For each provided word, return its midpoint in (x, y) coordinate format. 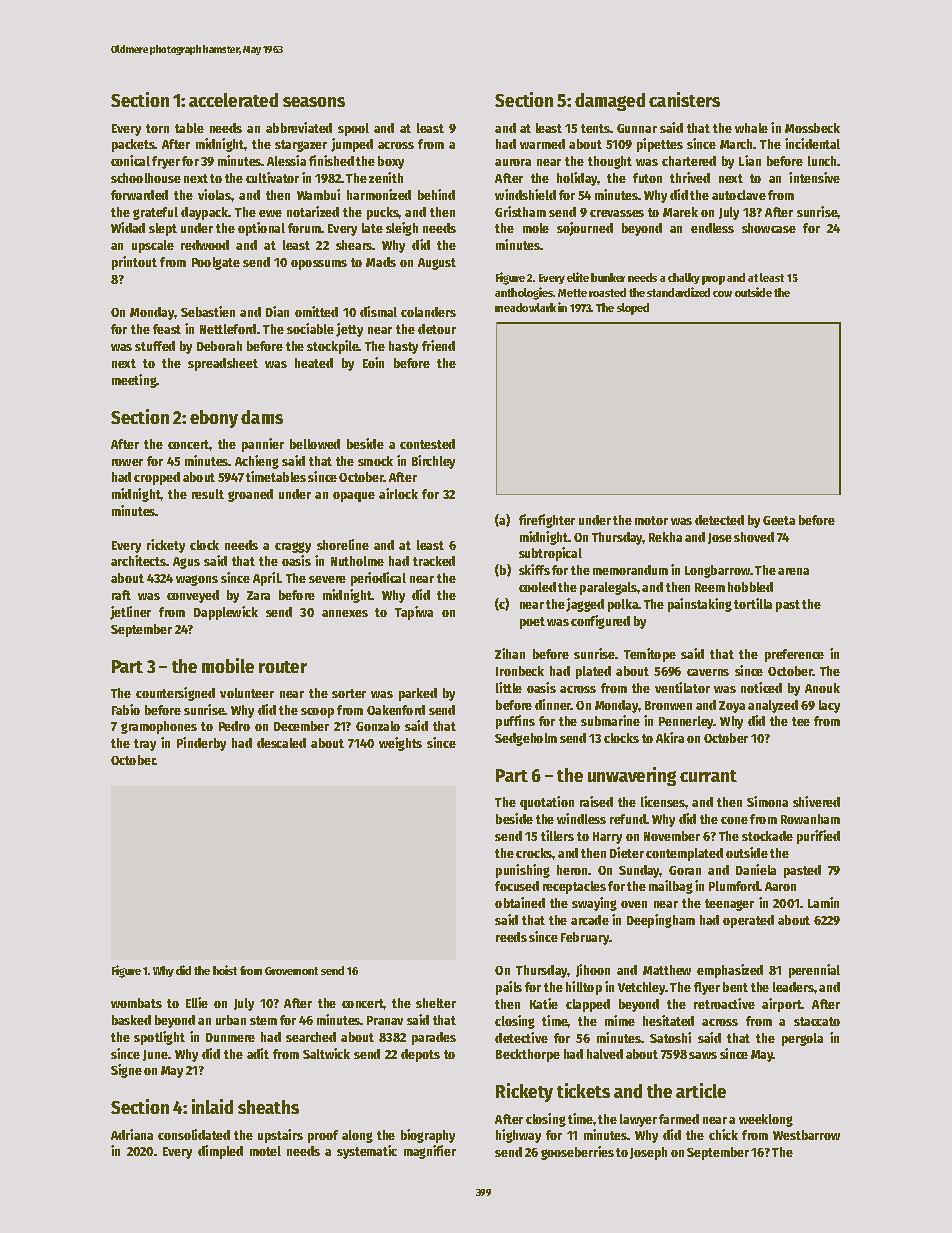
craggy (293, 547)
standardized (678, 292)
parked (418, 694)
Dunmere (230, 1037)
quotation (547, 803)
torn (157, 128)
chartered (689, 161)
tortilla (753, 603)
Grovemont (291, 971)
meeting (134, 381)
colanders (428, 312)
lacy (829, 706)
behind (436, 194)
